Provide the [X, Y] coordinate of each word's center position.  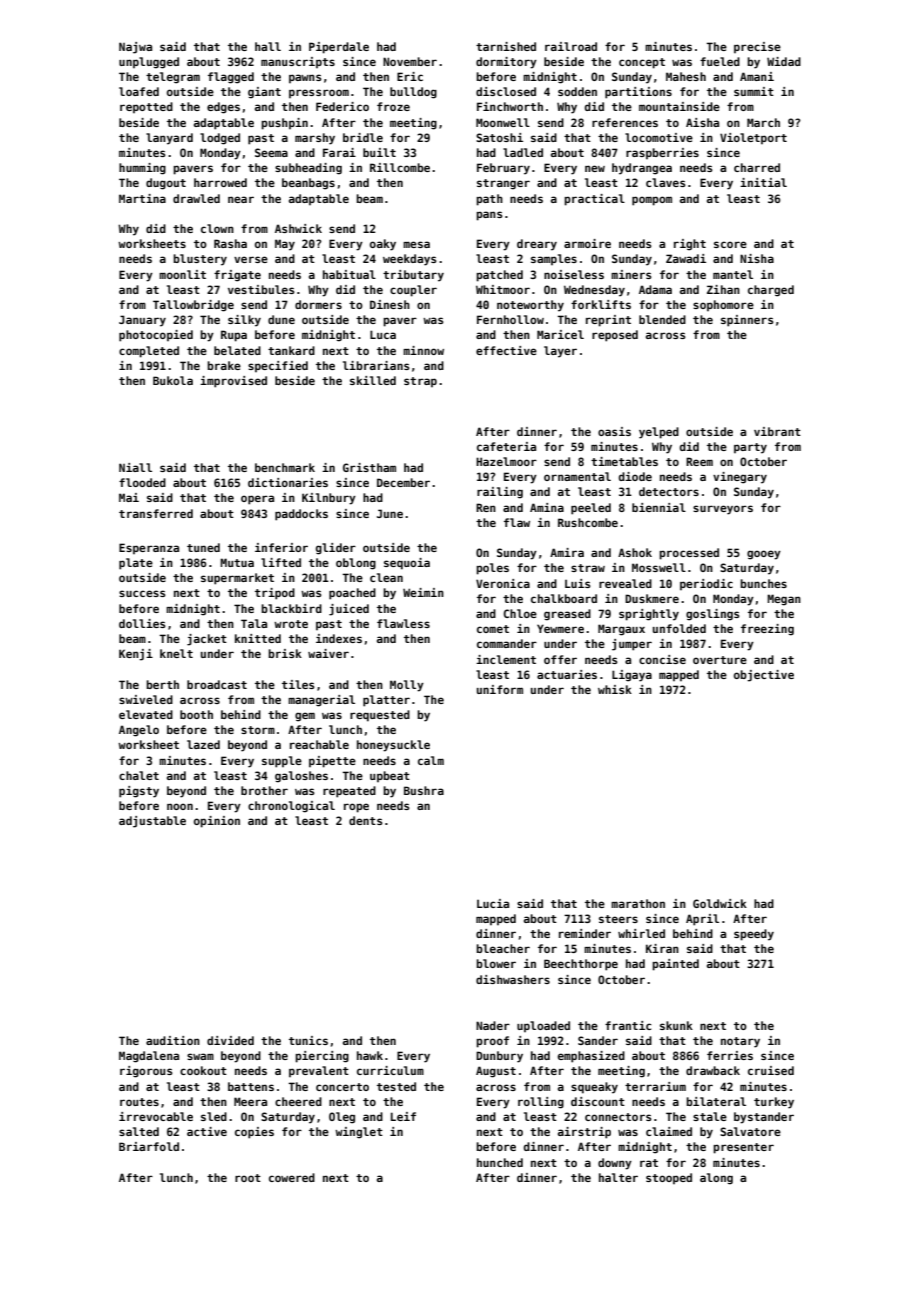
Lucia [493, 903]
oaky [383, 245]
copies [254, 1133]
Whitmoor [503, 289]
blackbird [291, 608]
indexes [339, 638]
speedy [754, 935]
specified [278, 366]
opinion [217, 822]
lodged [220, 139]
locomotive [659, 137]
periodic [706, 584]
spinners [747, 321]
